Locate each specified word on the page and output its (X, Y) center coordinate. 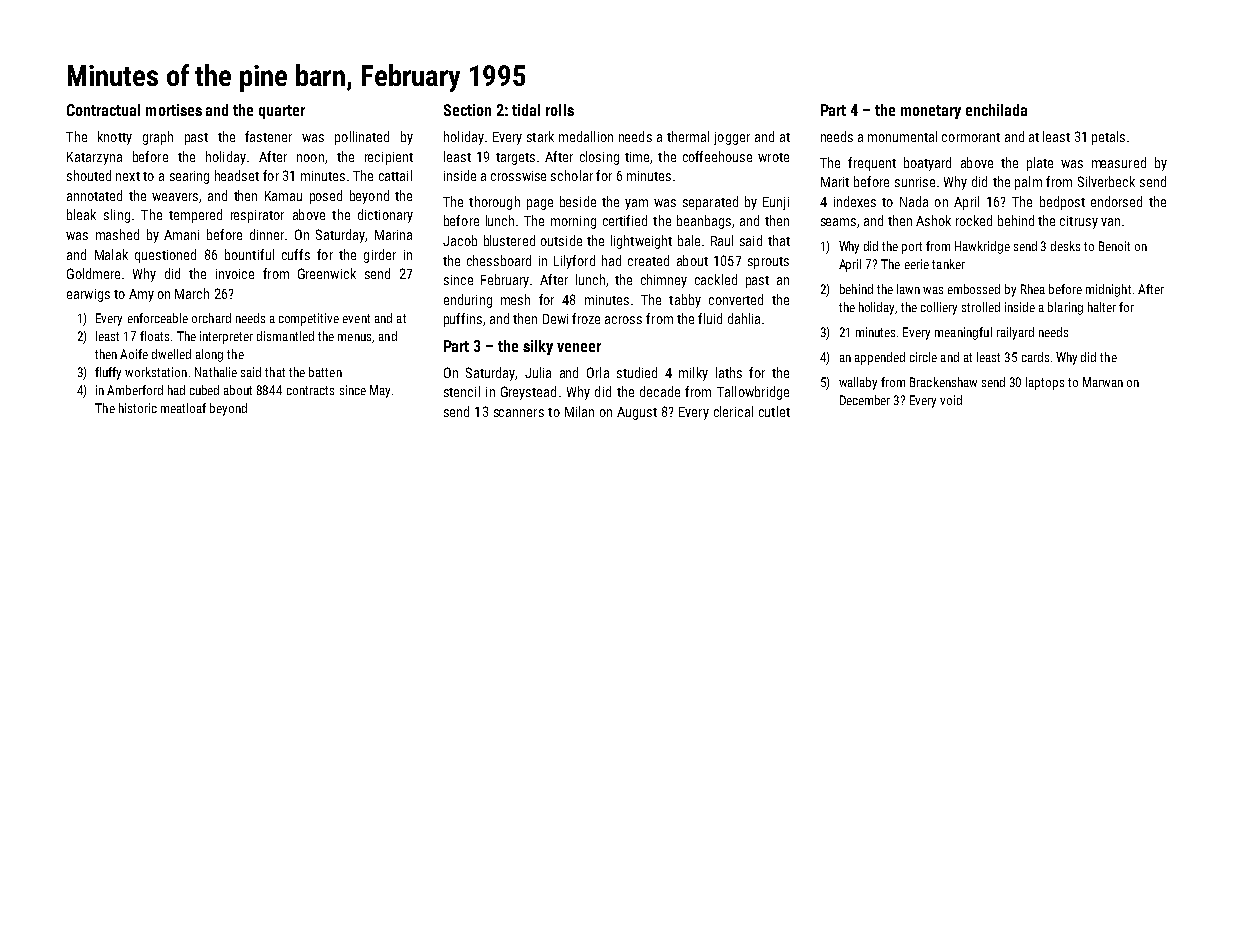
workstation (156, 372)
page (540, 204)
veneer (579, 347)
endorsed (1116, 201)
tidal (526, 110)
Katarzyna (94, 158)
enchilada (996, 110)
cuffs (296, 254)
